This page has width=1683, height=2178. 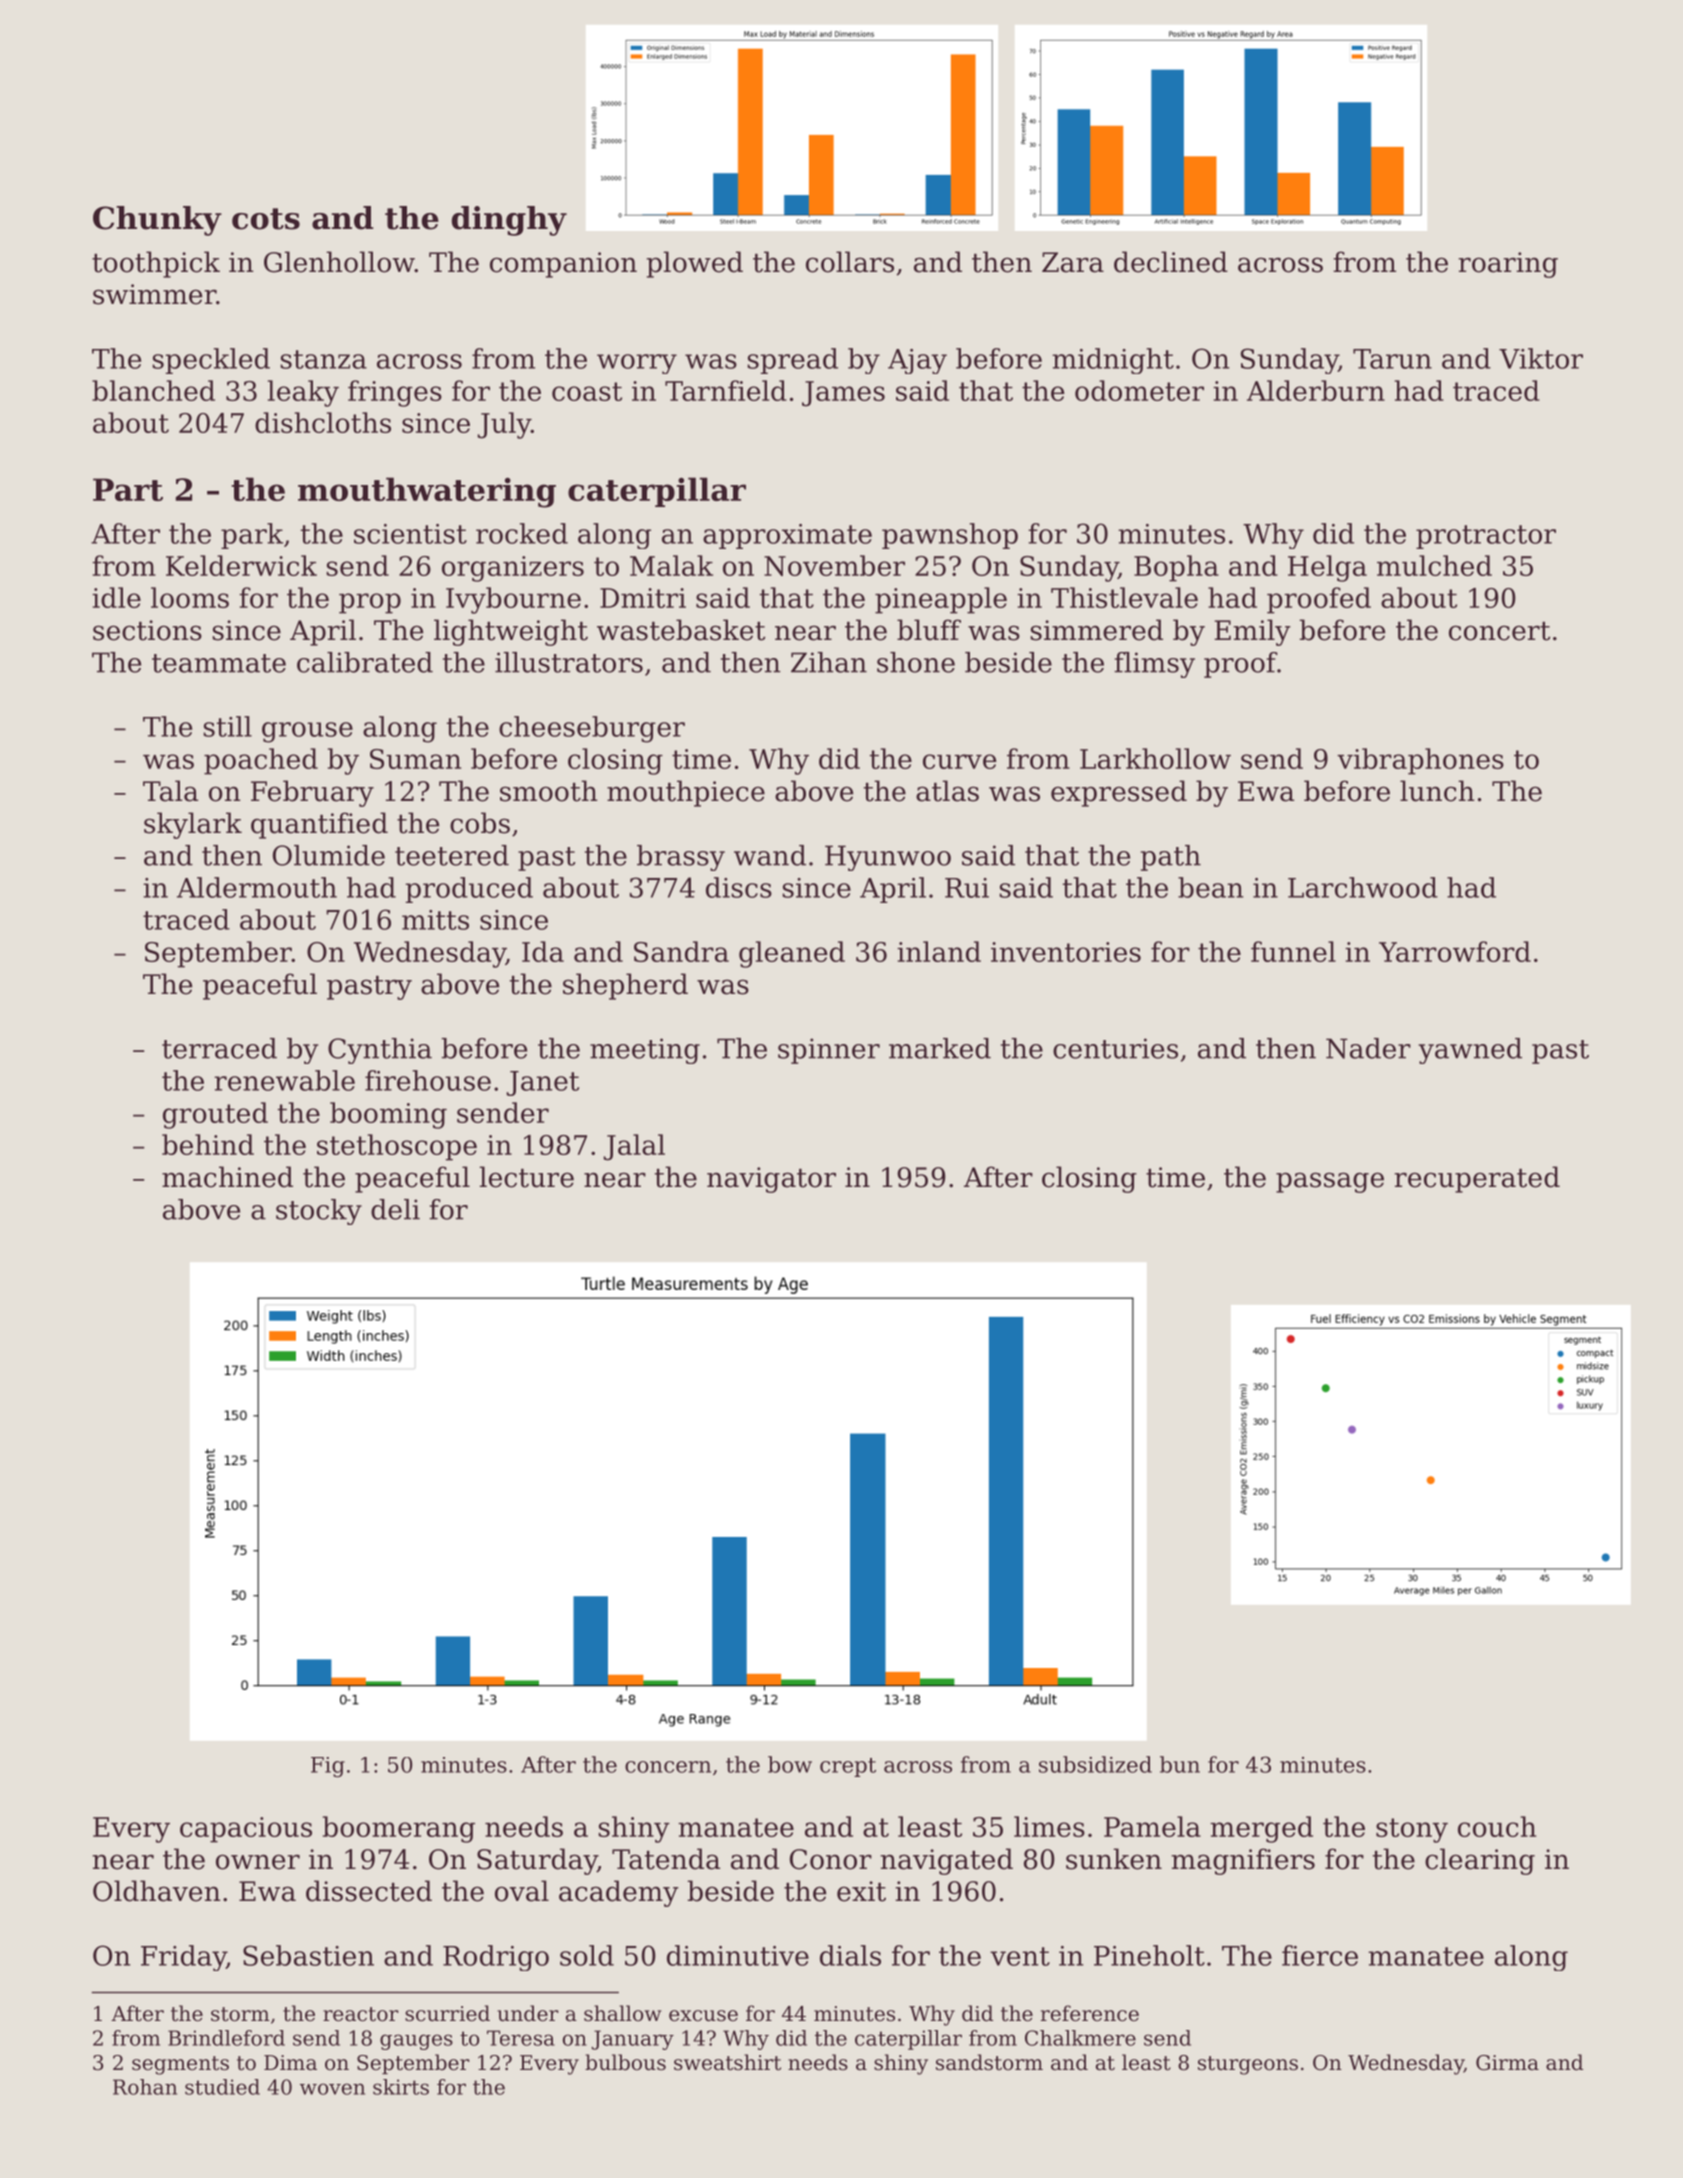 What do you see at coordinates (1248, 2065) in the page?
I see `sturgeons` at bounding box center [1248, 2065].
